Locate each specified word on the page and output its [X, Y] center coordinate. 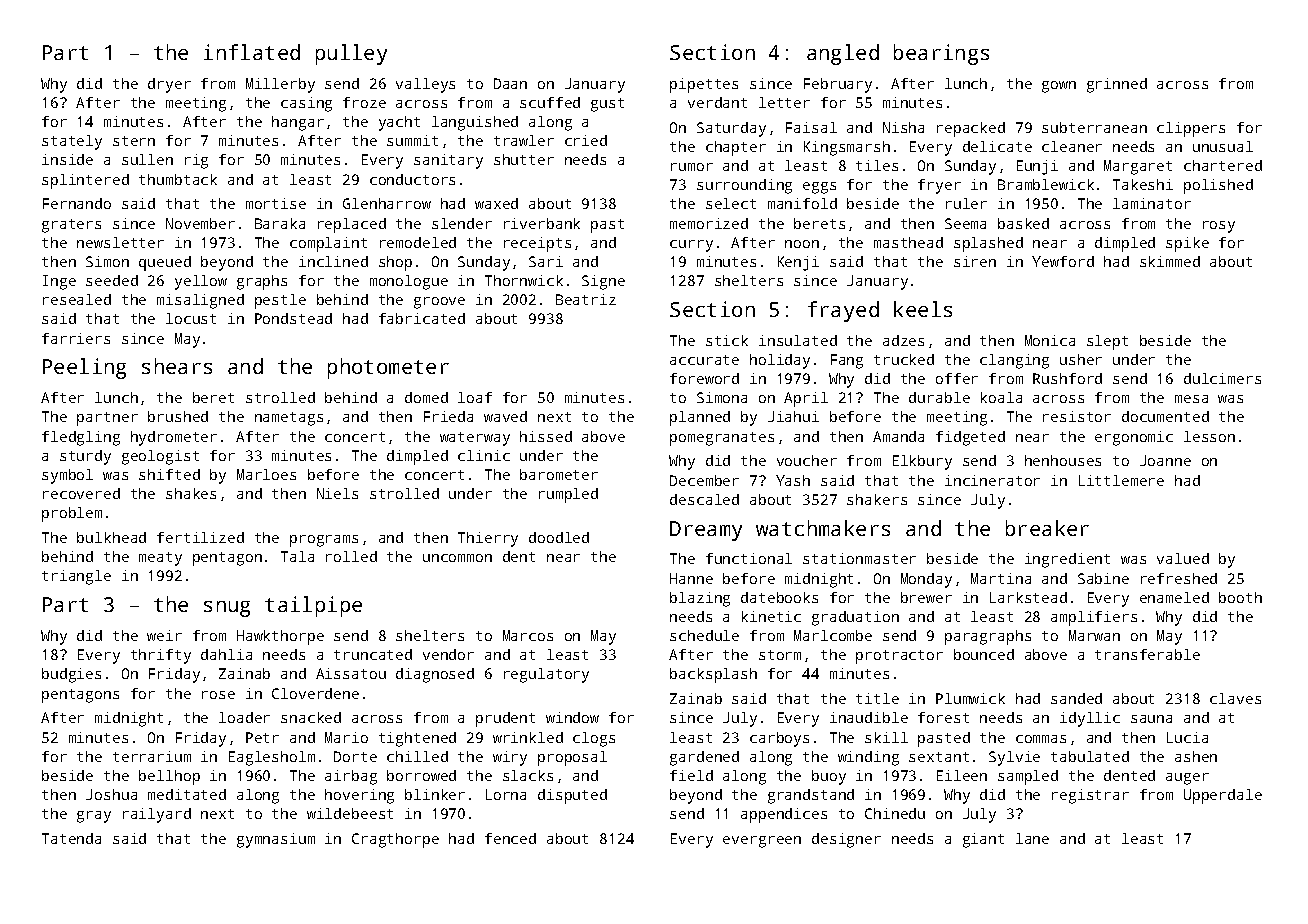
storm [780, 655]
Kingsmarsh [847, 148]
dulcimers [1222, 378]
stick [727, 340]
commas [1041, 739]
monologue [409, 282]
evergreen [762, 842]
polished [1218, 186]
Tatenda [71, 838]
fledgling [81, 438]
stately [72, 142]
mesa [1191, 399]
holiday [780, 361]
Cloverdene [315, 693]
